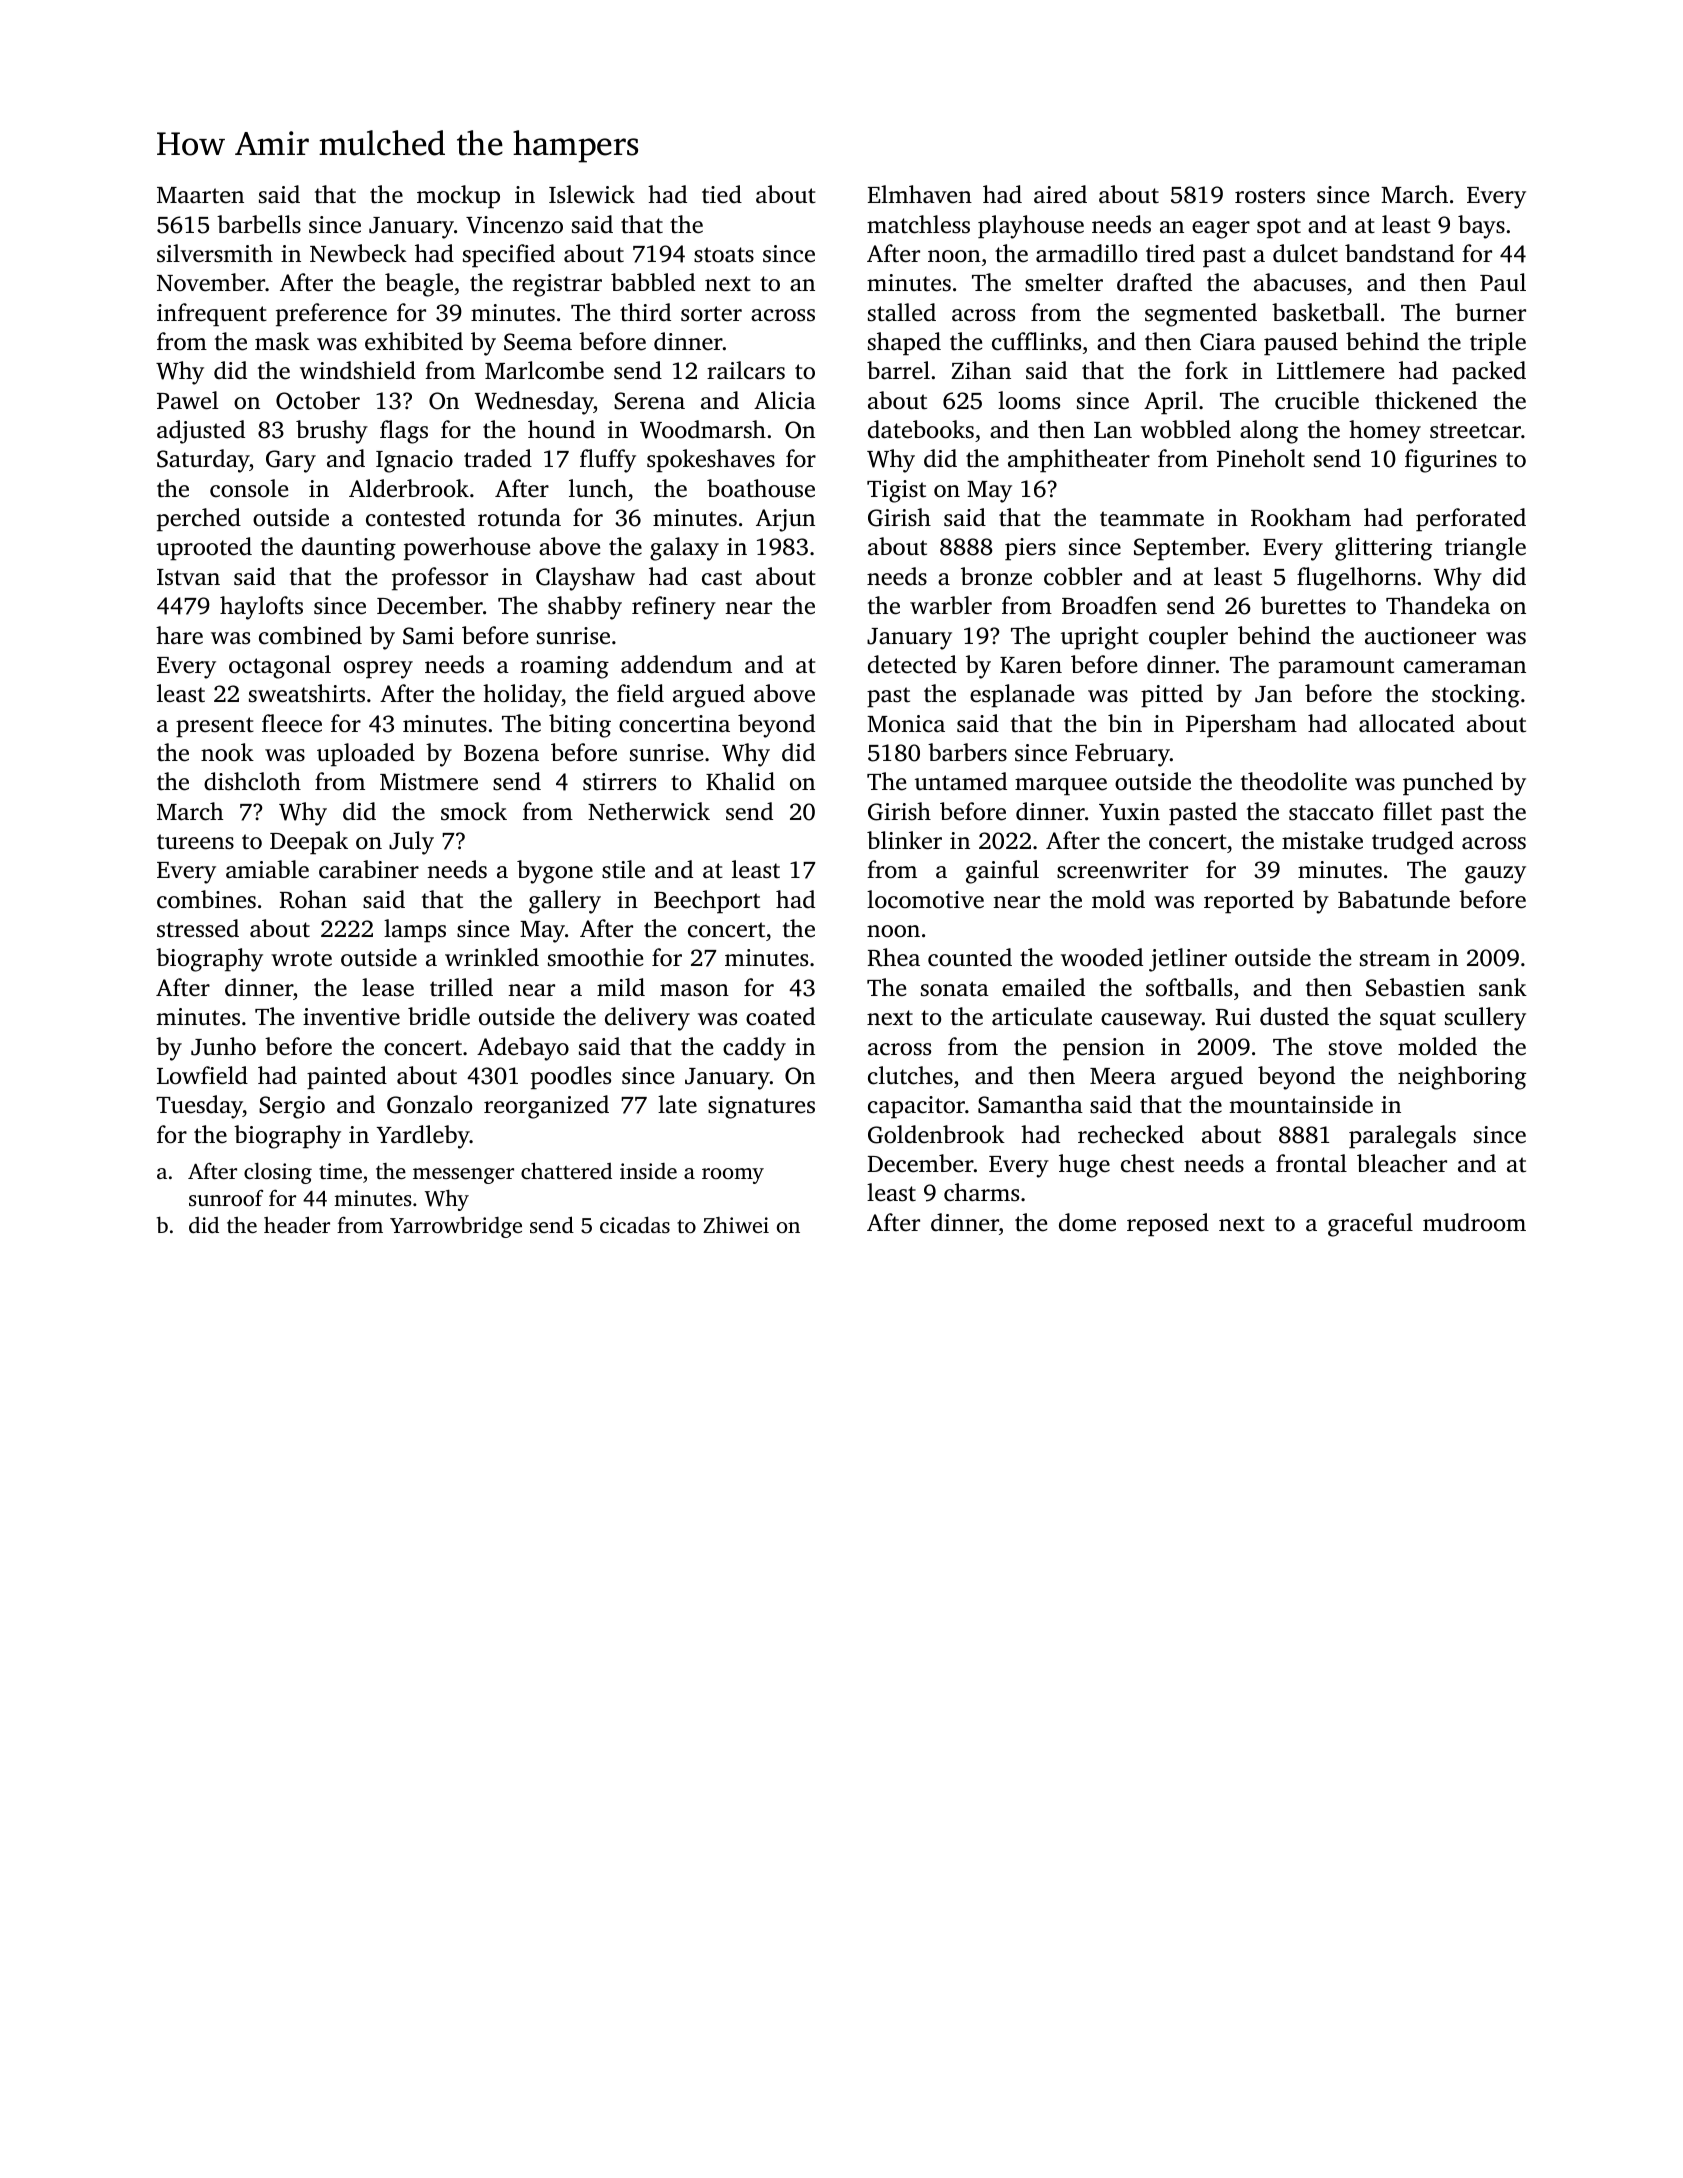 The image size is (1683, 2178). Describe the element at coordinates (1241, 726) in the screenshot. I see `Pipersham` at that location.
